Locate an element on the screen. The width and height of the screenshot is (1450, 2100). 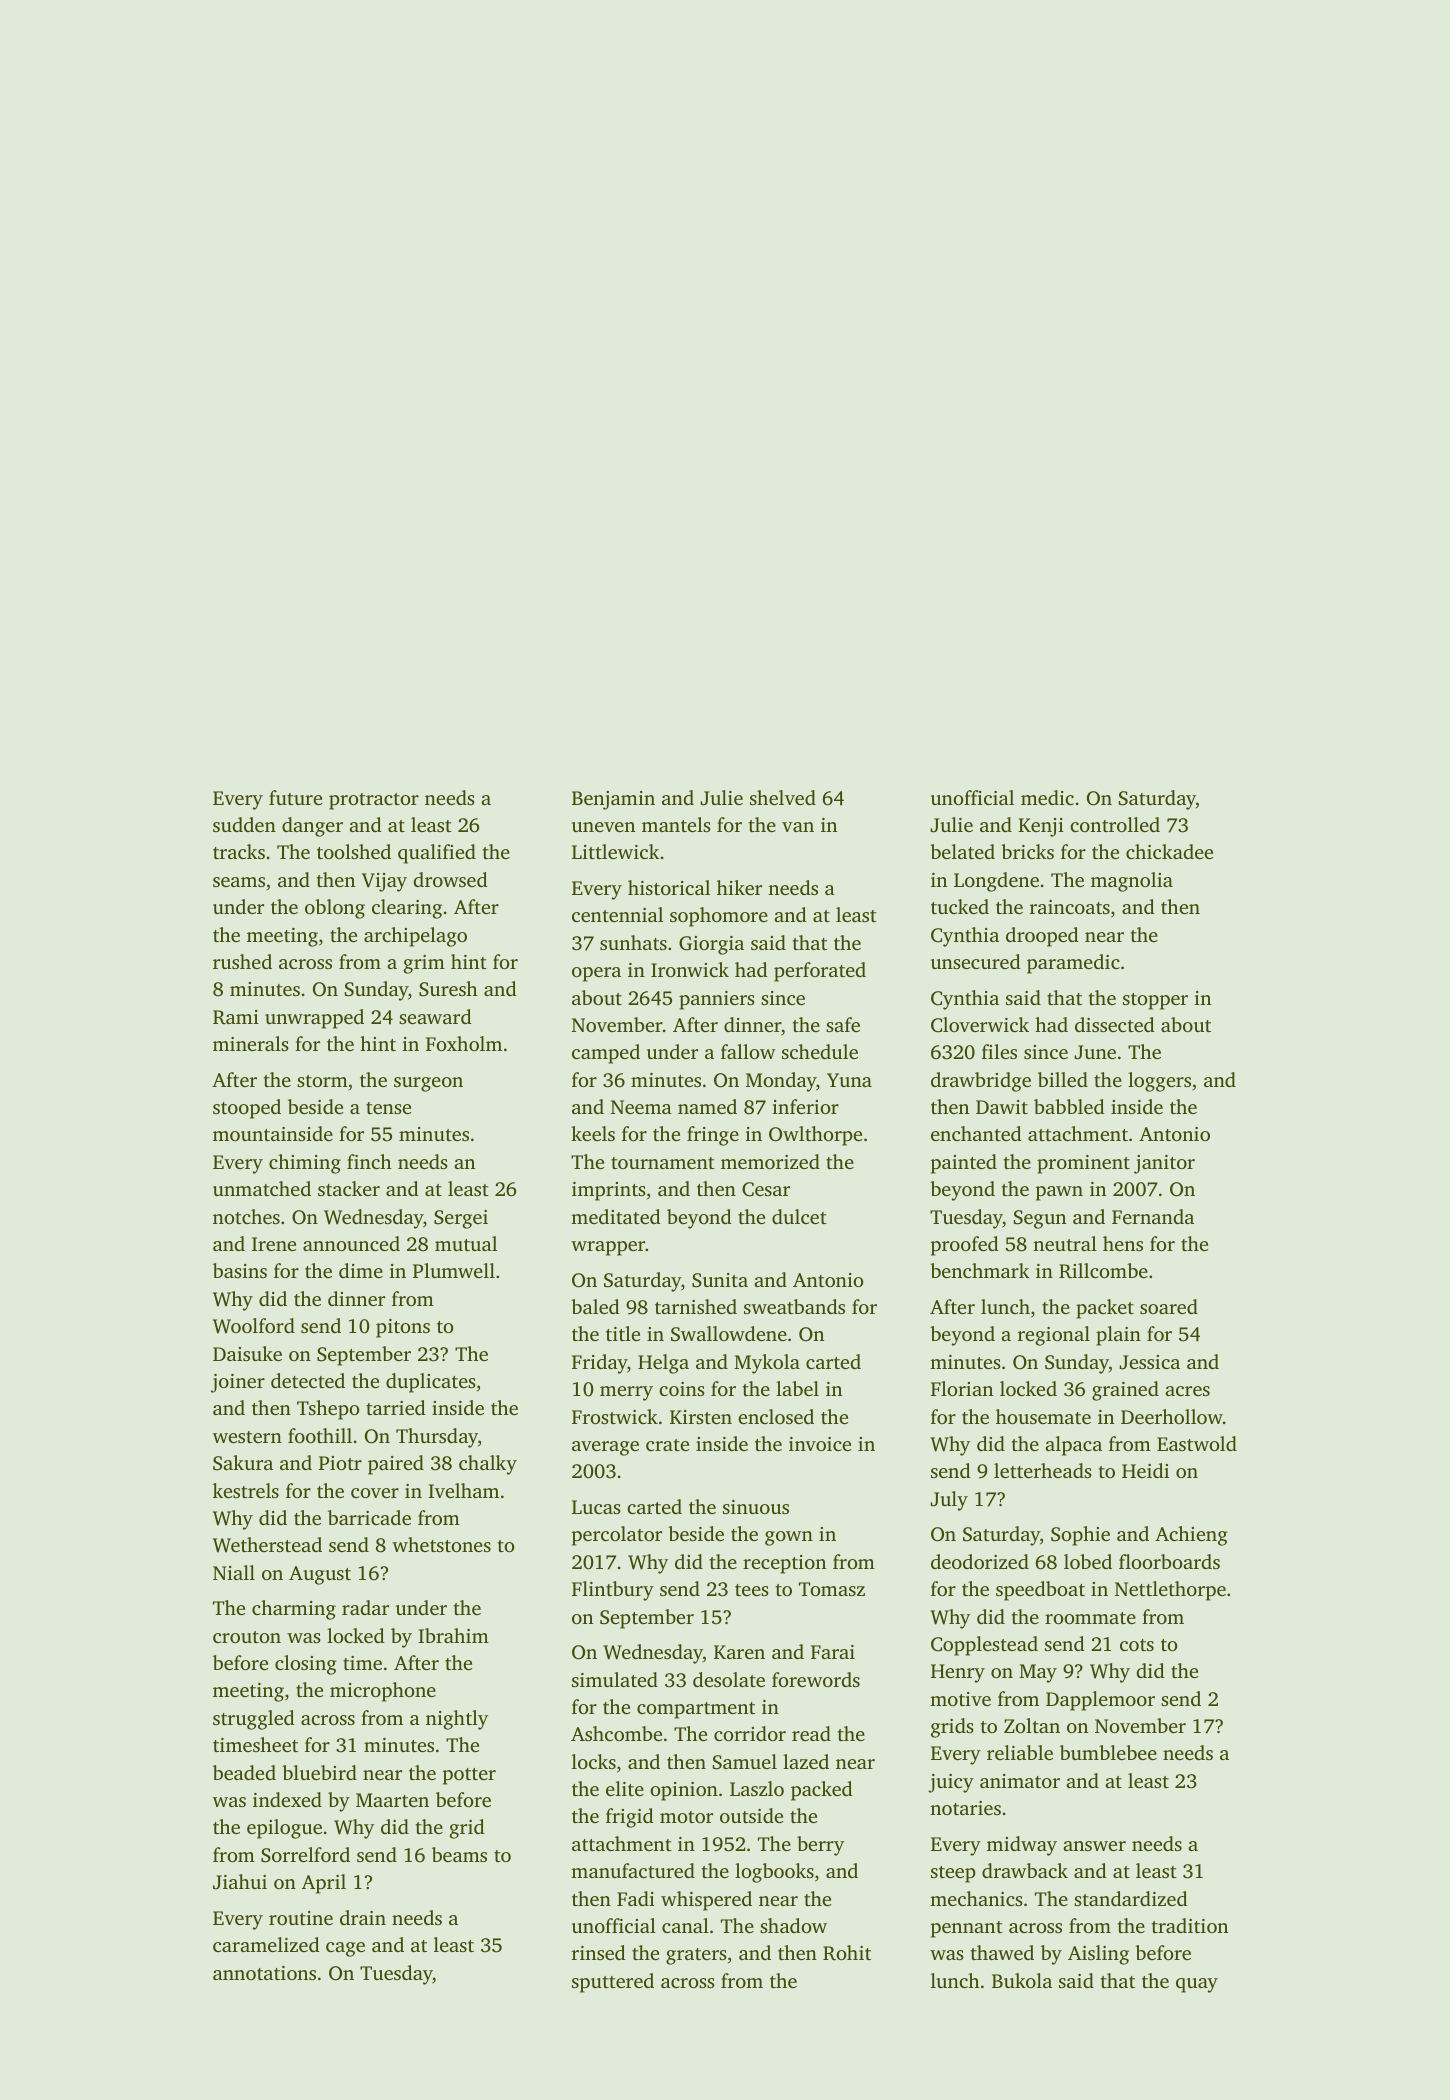
tarnished is located at coordinates (696, 1306).
